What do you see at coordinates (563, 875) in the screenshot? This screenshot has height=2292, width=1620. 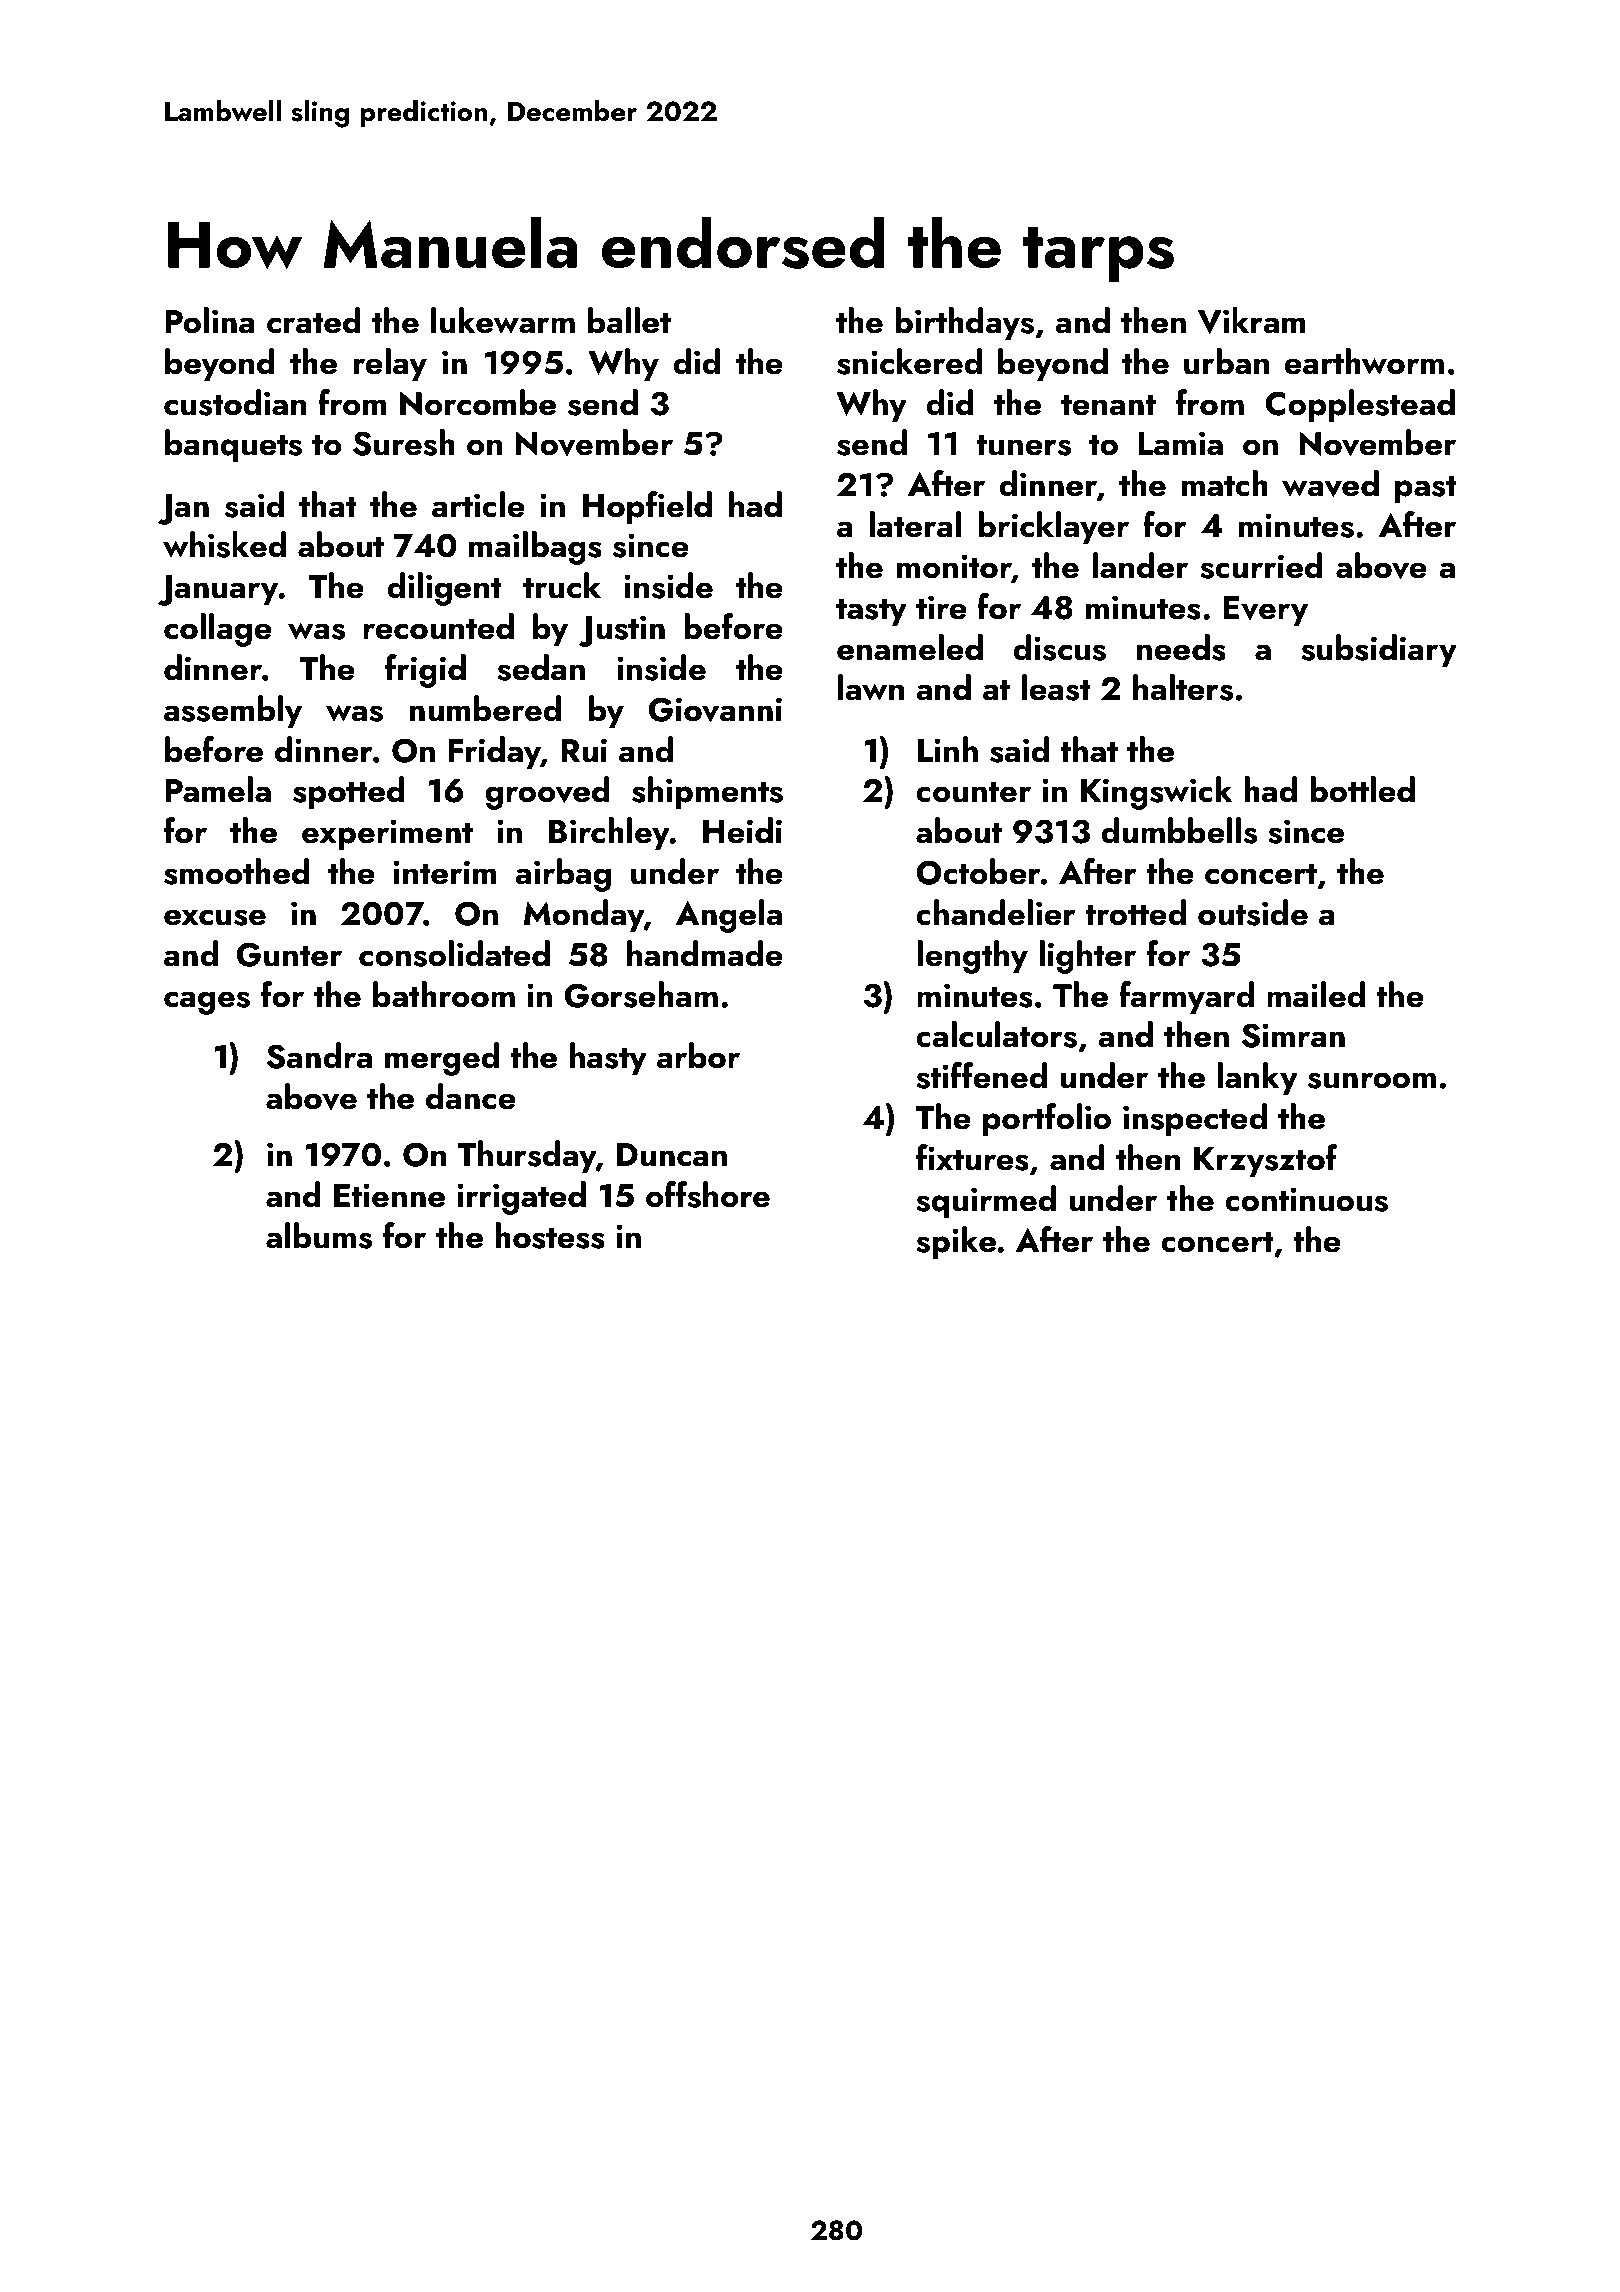 I see `airbag` at bounding box center [563, 875].
